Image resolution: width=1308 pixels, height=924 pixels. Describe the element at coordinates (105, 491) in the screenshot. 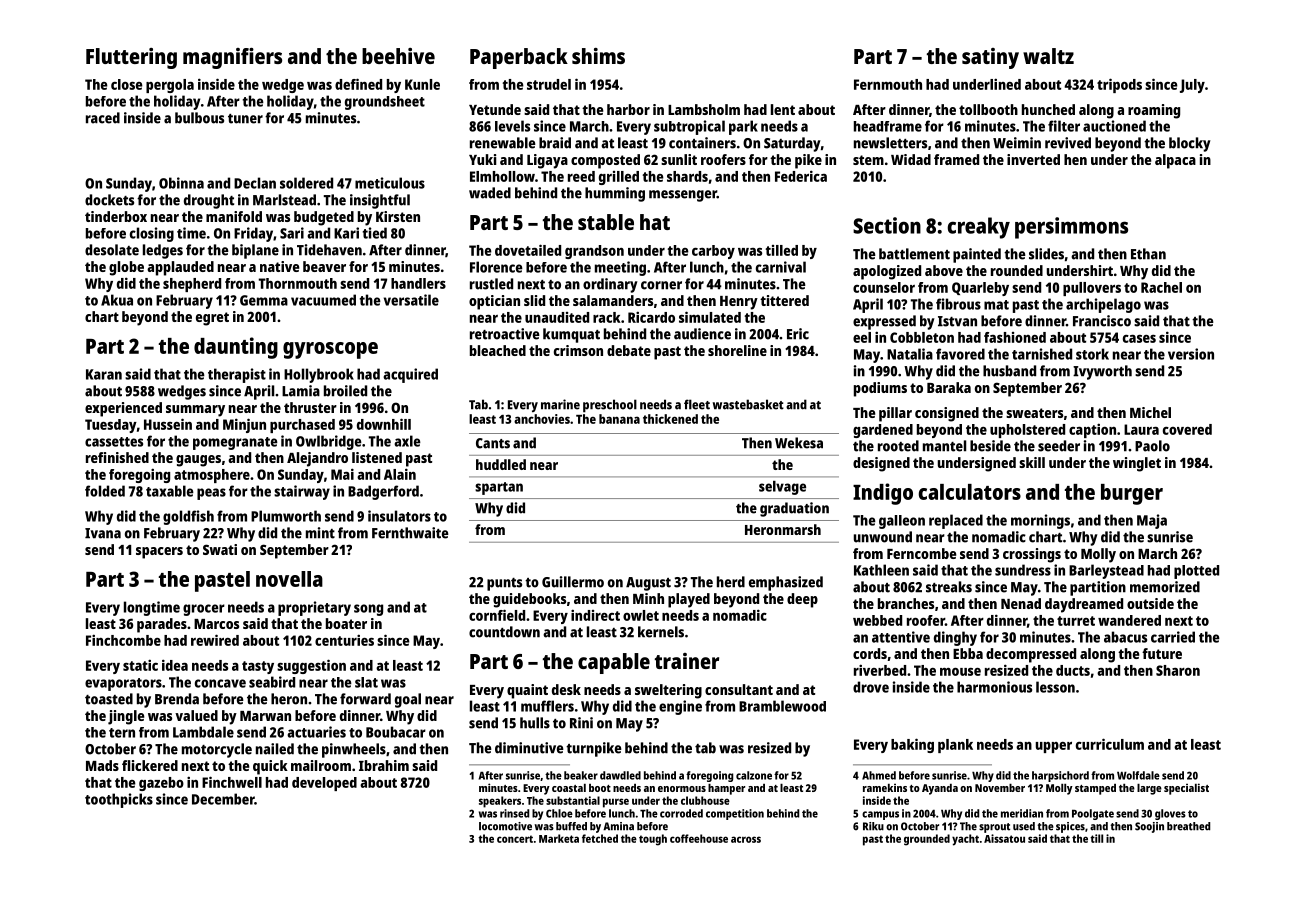

I see `folded` at that location.
